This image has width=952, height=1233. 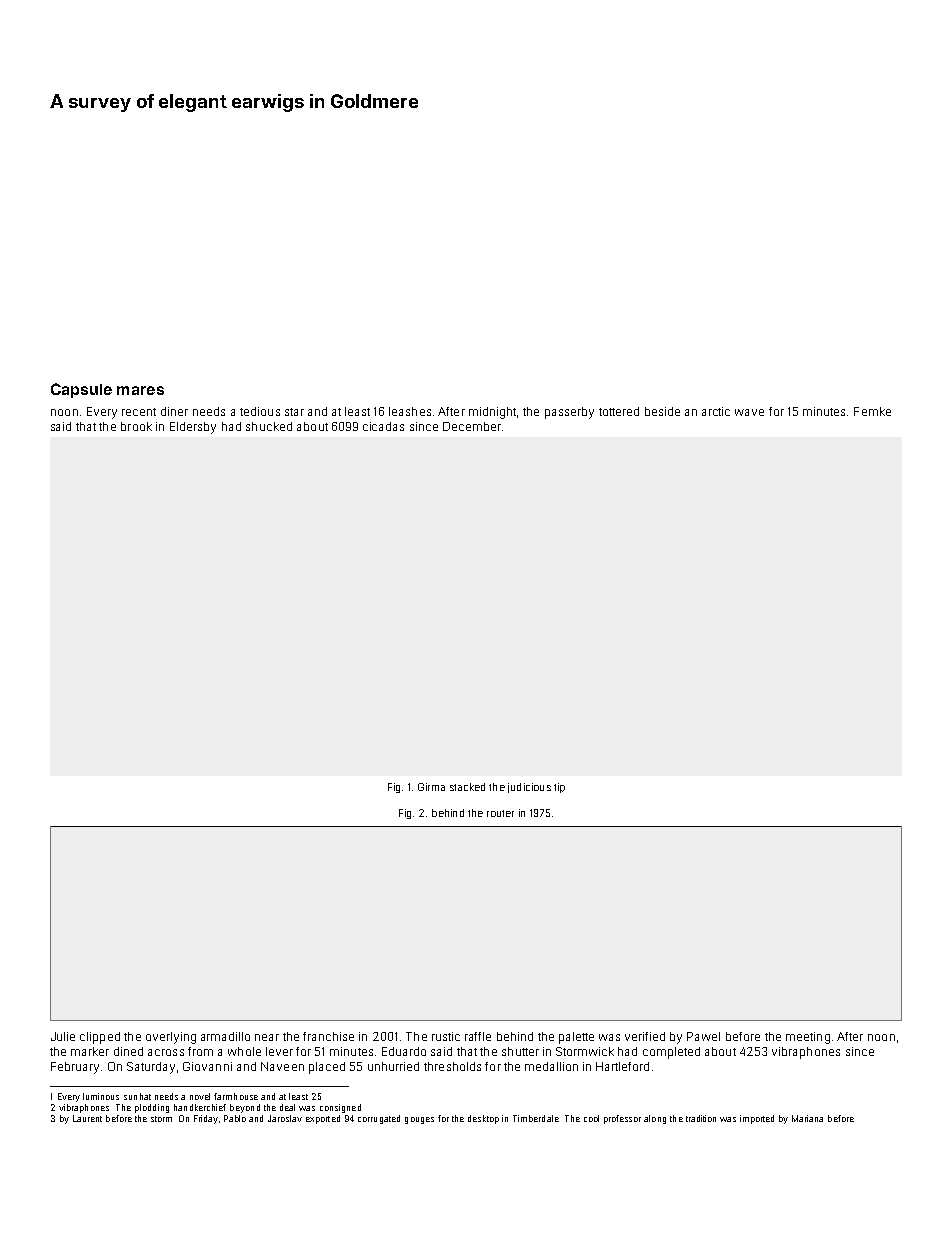 I want to click on shucked, so click(x=269, y=426).
